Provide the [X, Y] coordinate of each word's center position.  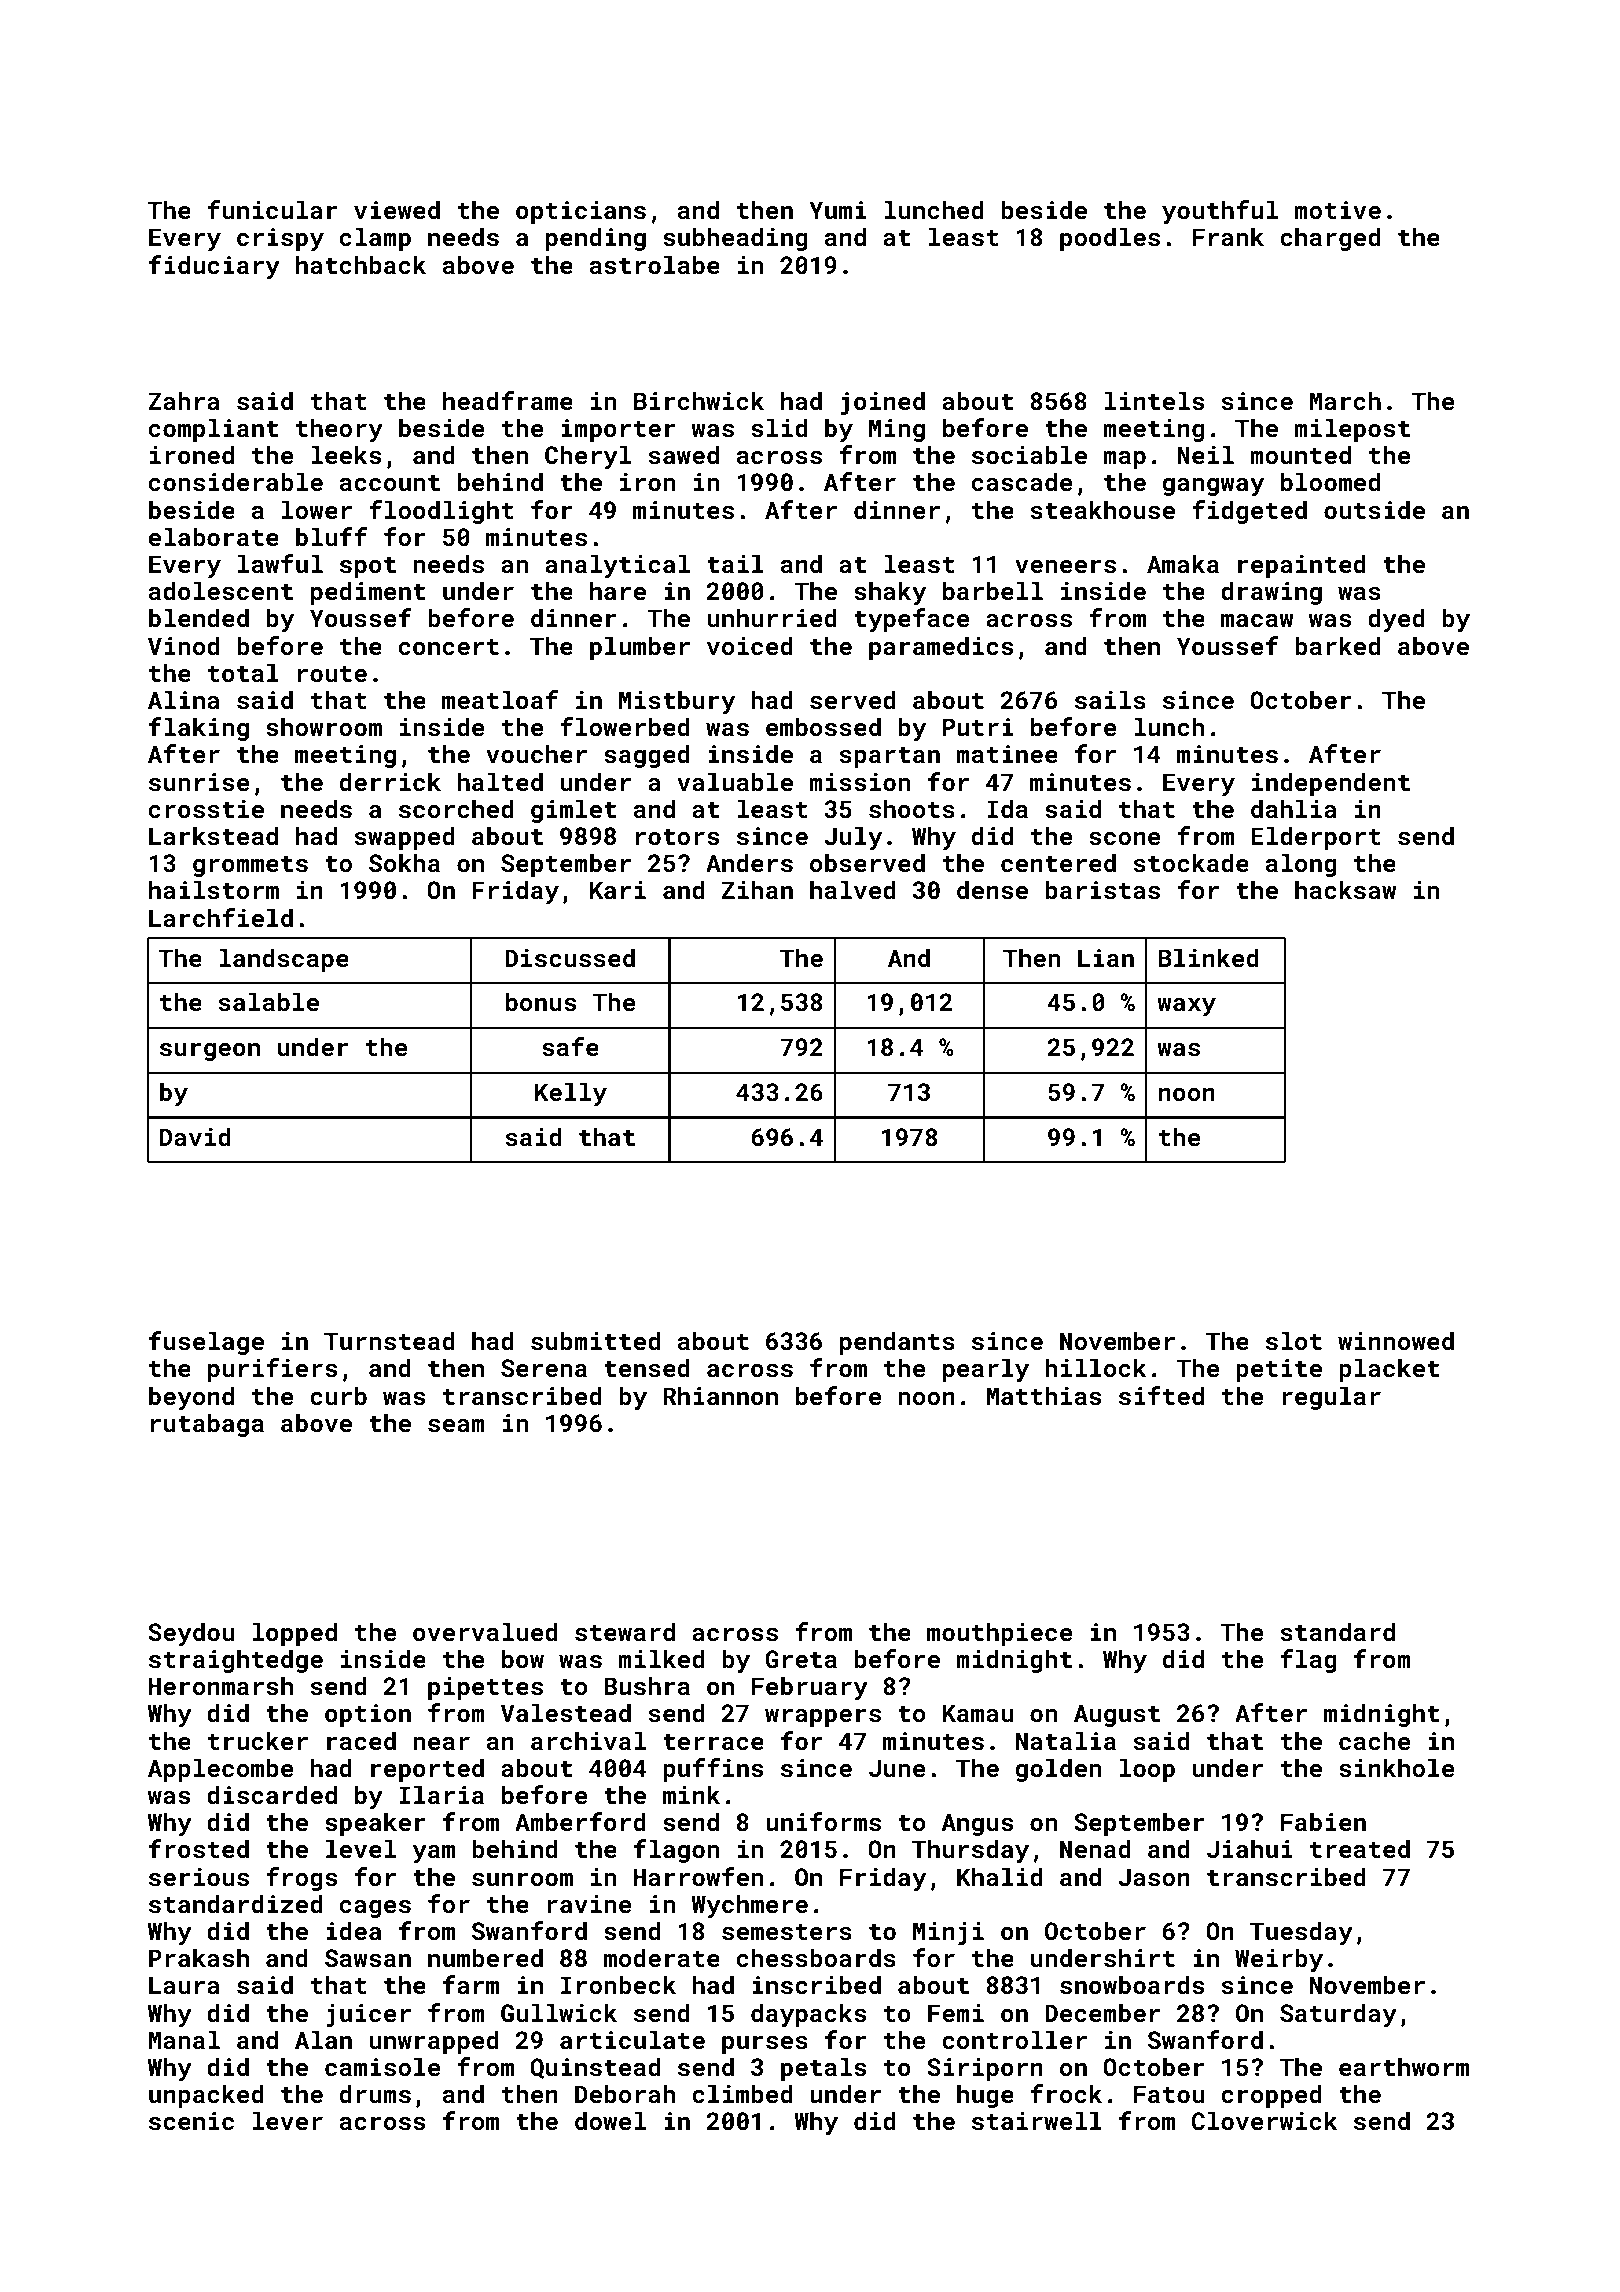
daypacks [808, 2015]
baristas [1103, 889]
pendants [897, 1343]
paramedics [941, 648]
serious [199, 1877]
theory [339, 430]
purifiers [272, 1370]
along [1301, 865]
